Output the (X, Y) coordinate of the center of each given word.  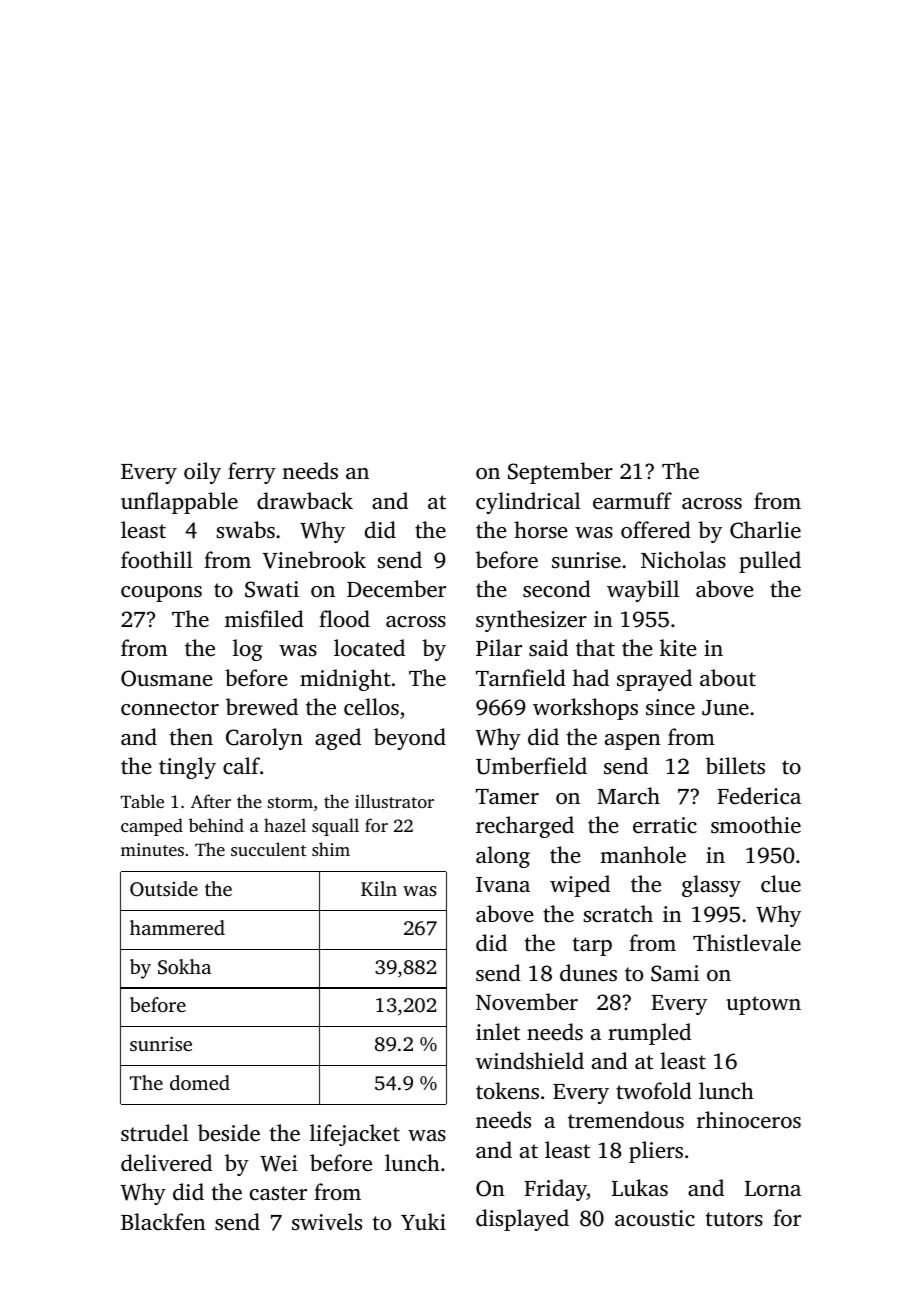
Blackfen (163, 1222)
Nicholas (683, 560)
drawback (305, 500)
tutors (734, 1219)
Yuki (423, 1221)
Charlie (765, 530)
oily (202, 473)
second (557, 589)
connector (170, 708)
